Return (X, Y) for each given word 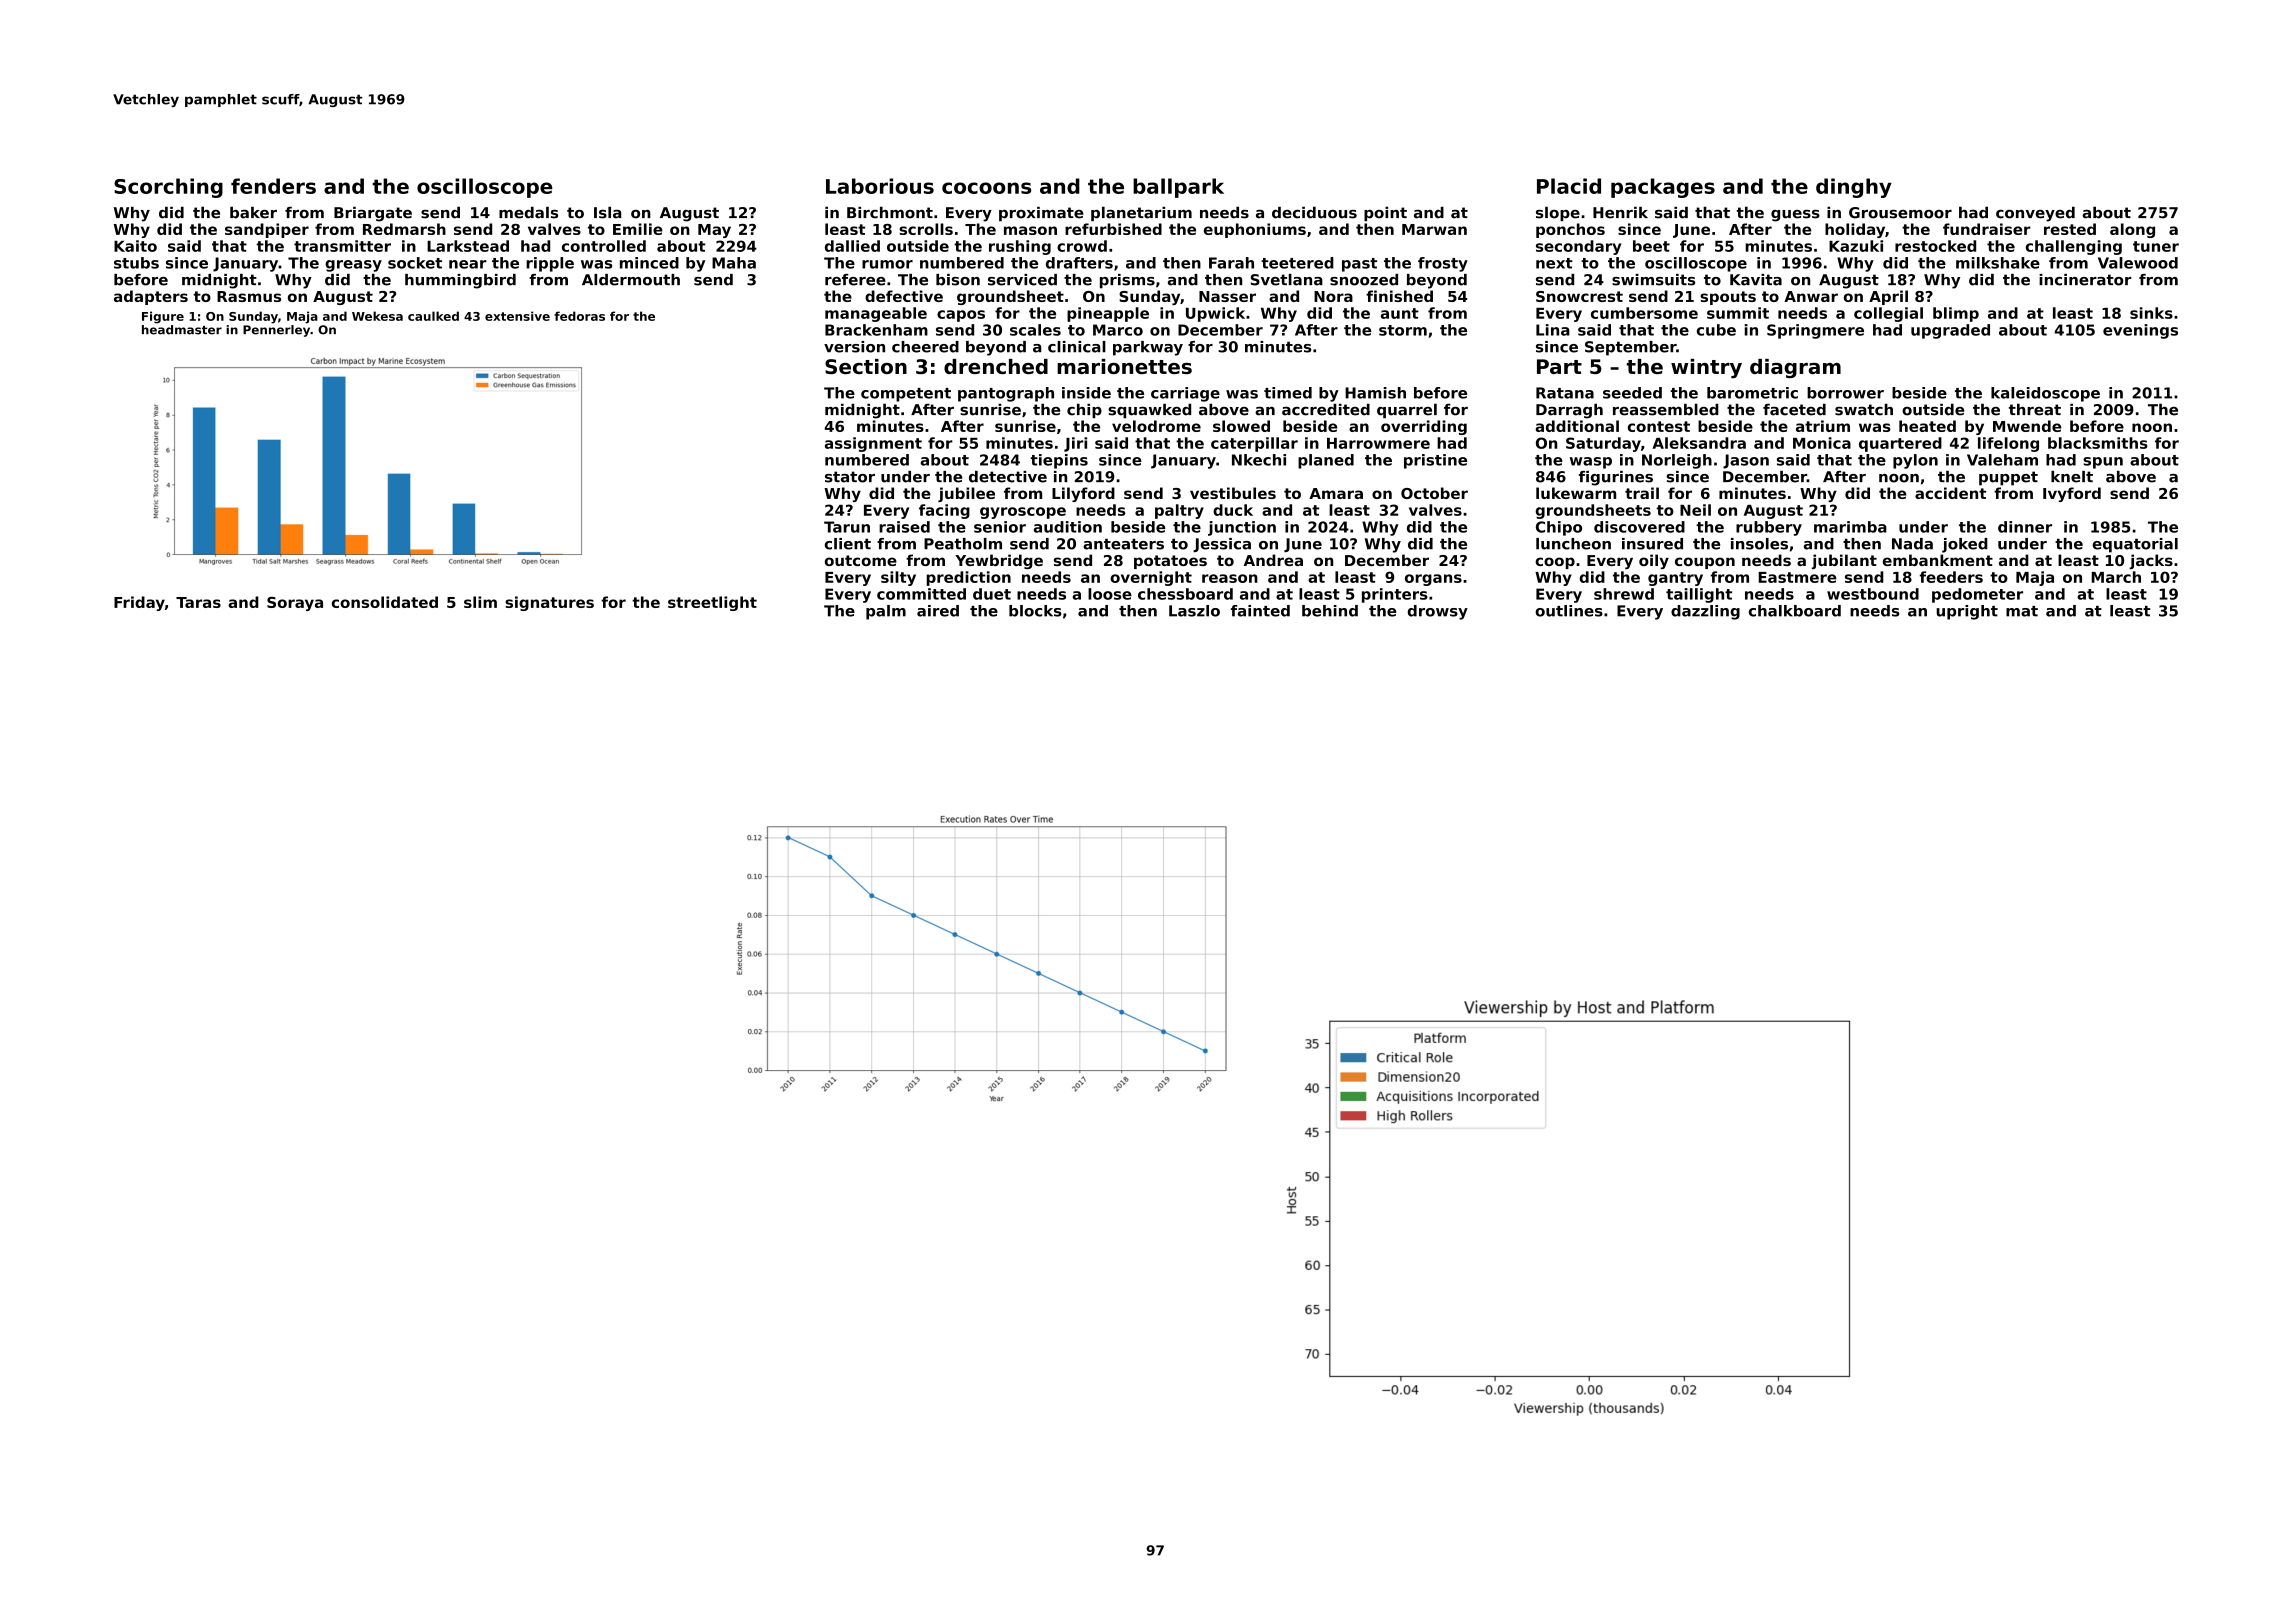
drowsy (1438, 612)
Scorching (168, 188)
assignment (873, 444)
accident (1950, 493)
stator (850, 477)
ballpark (1178, 188)
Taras (198, 602)
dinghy (1854, 188)
